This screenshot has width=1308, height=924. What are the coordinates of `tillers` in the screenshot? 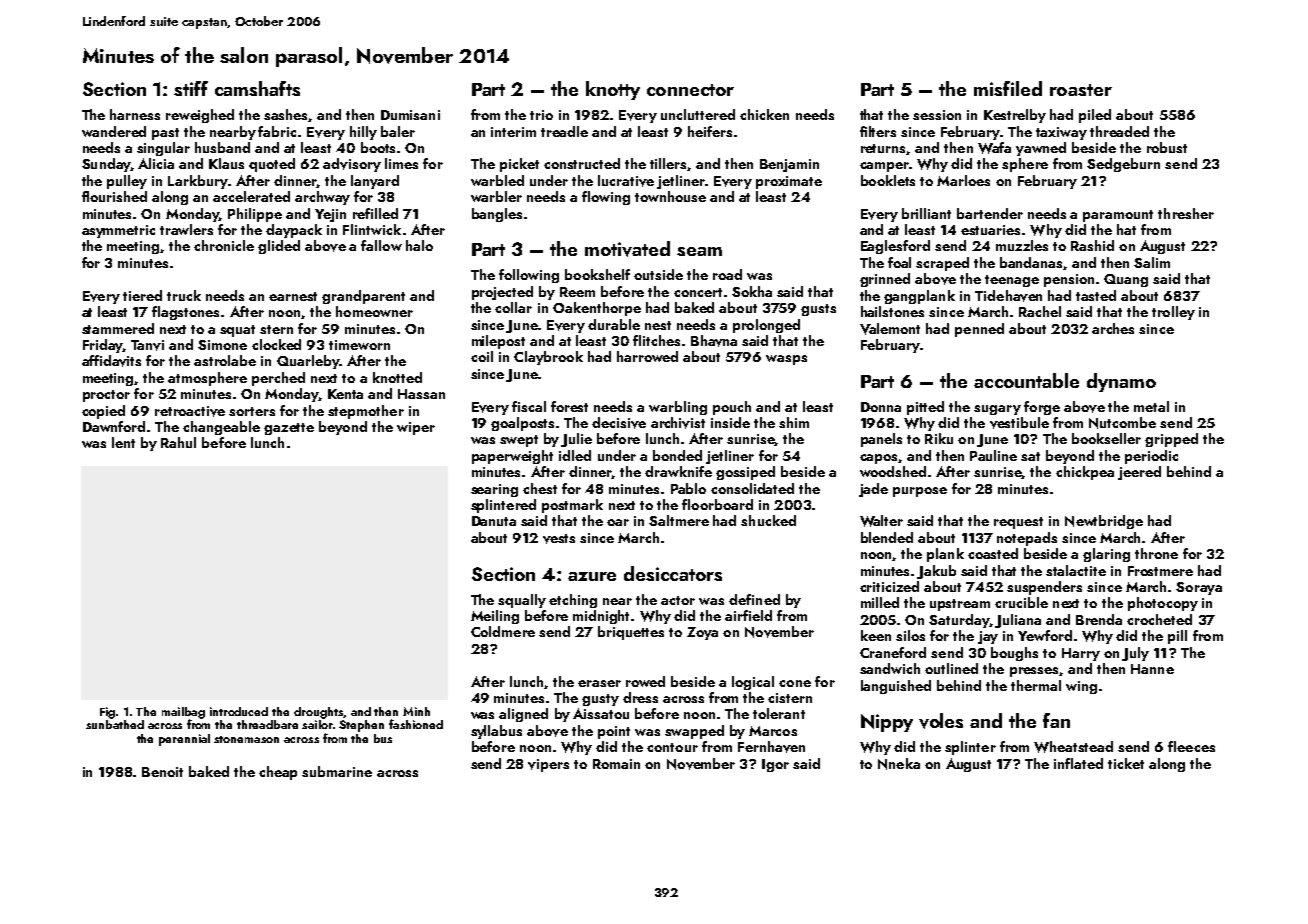 It's located at (669, 164).
